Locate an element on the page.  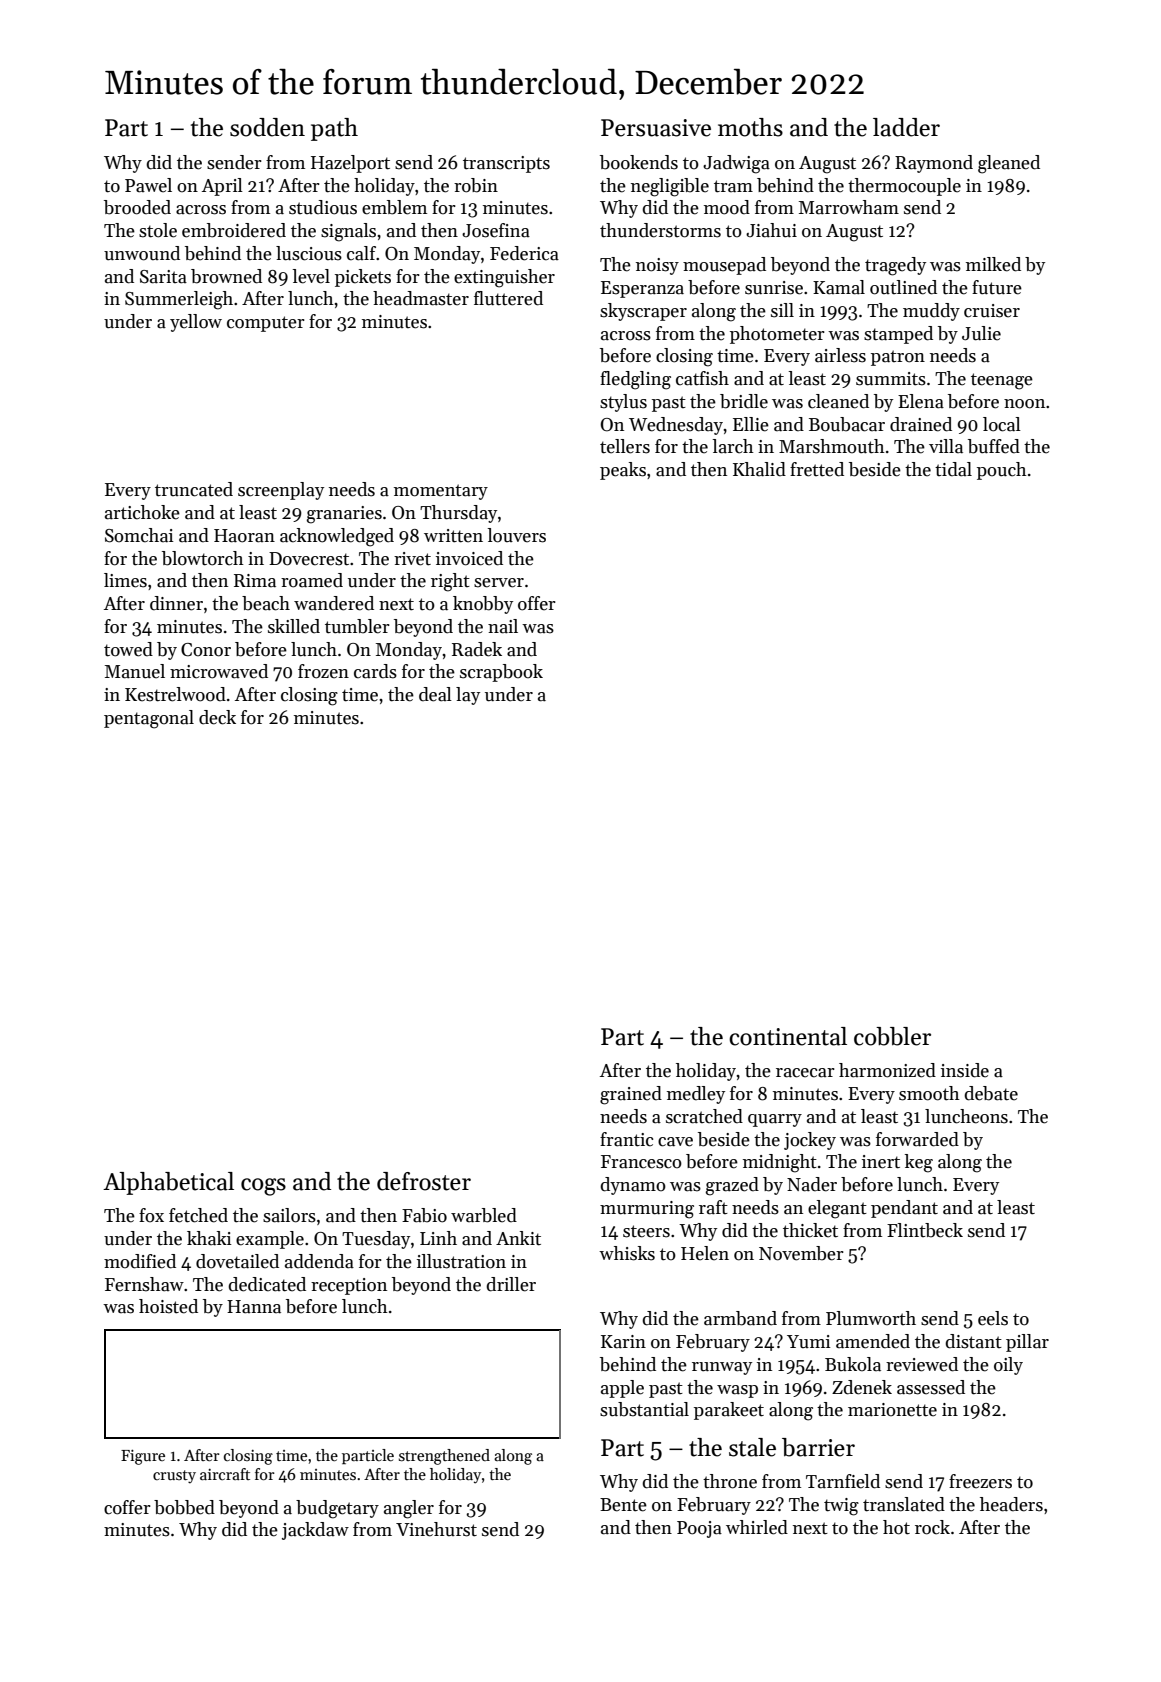
Helen is located at coordinates (705, 1253).
